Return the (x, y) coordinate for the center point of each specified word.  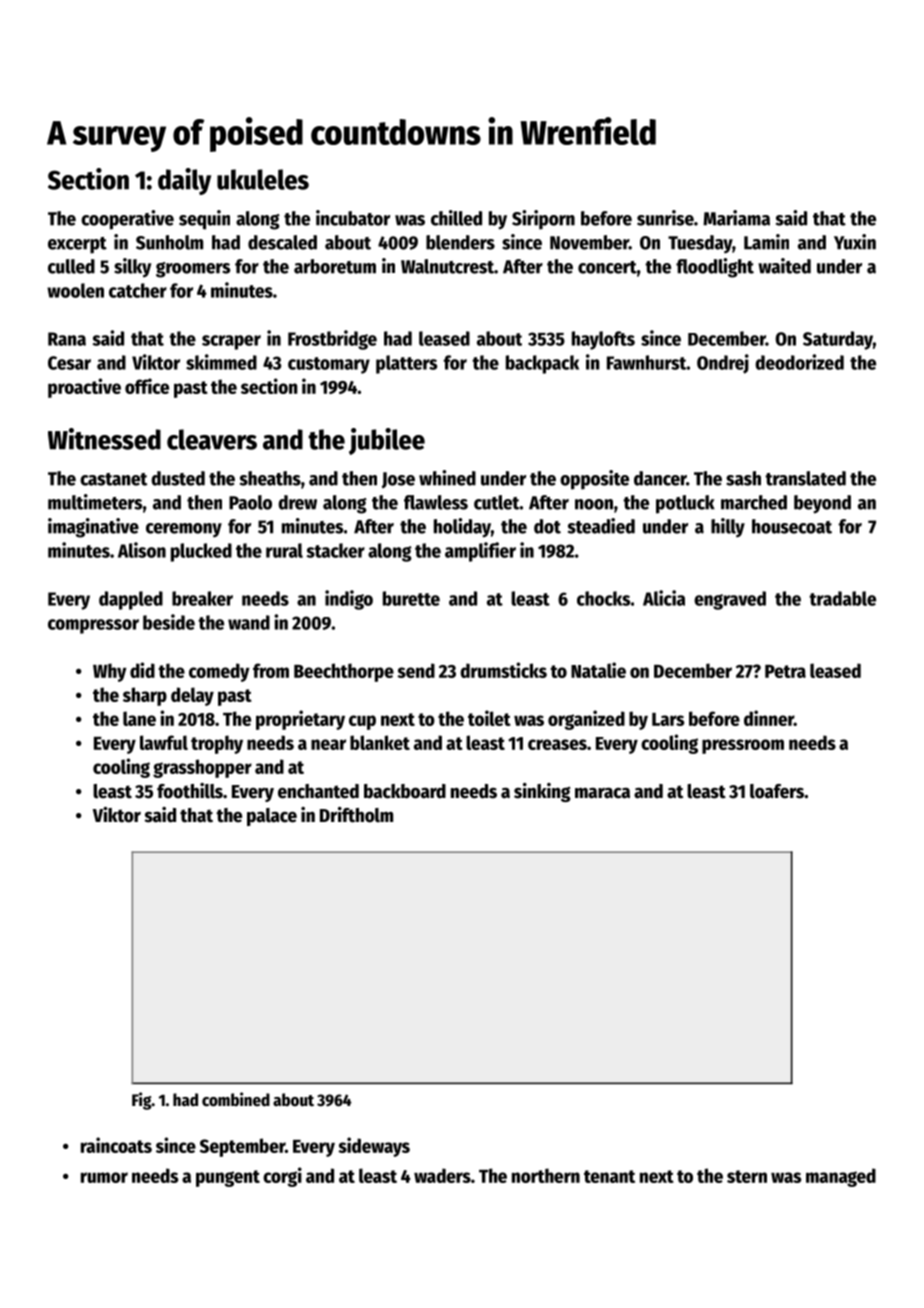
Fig (141, 1101)
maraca (602, 793)
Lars (668, 719)
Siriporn (543, 220)
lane (139, 718)
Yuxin (855, 242)
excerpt (77, 245)
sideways (374, 1147)
